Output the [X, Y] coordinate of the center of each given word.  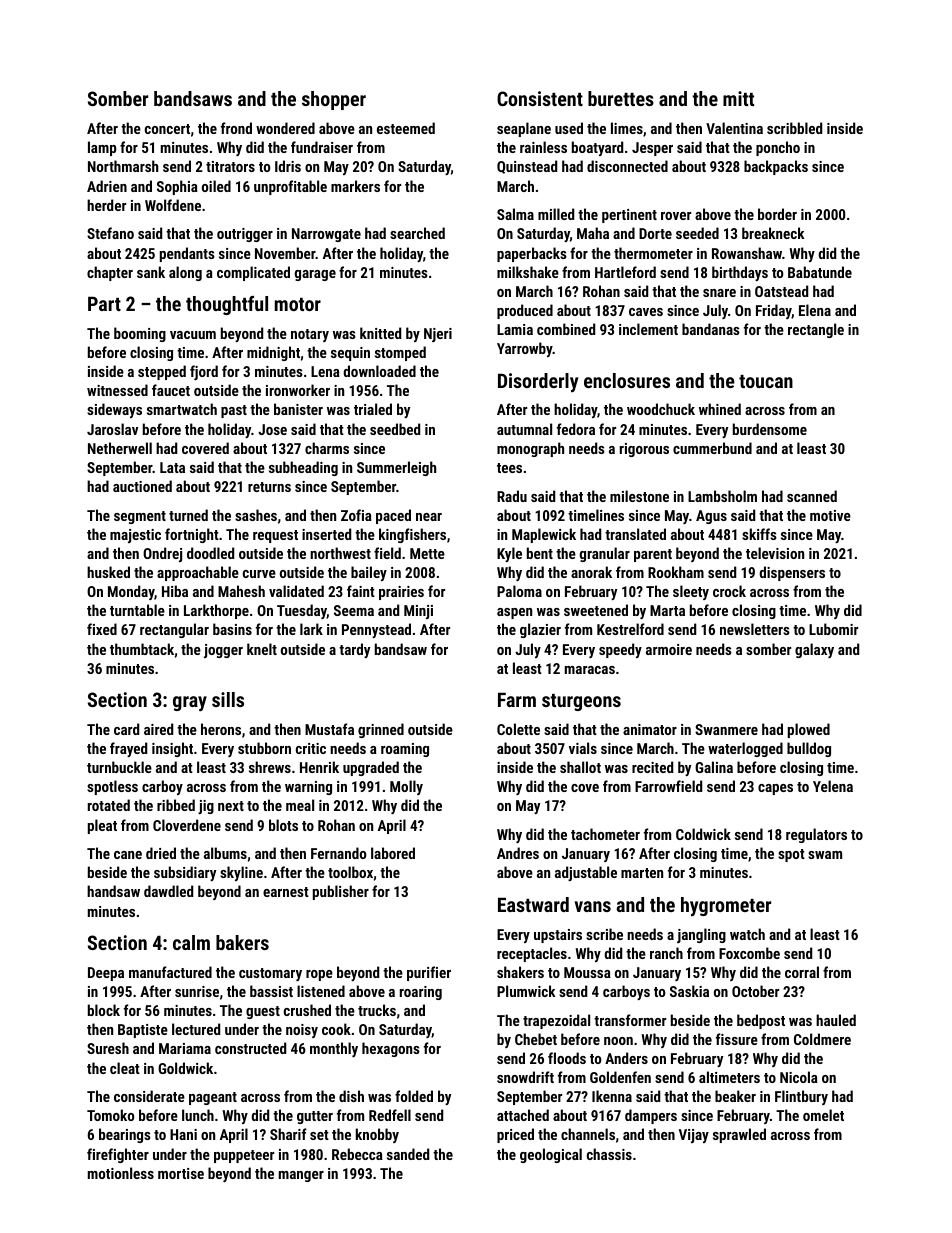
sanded [408, 1154]
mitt [738, 98]
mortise [181, 1173]
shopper [334, 100]
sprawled [739, 1135]
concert [167, 129]
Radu [512, 496]
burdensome [770, 429]
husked [108, 572]
